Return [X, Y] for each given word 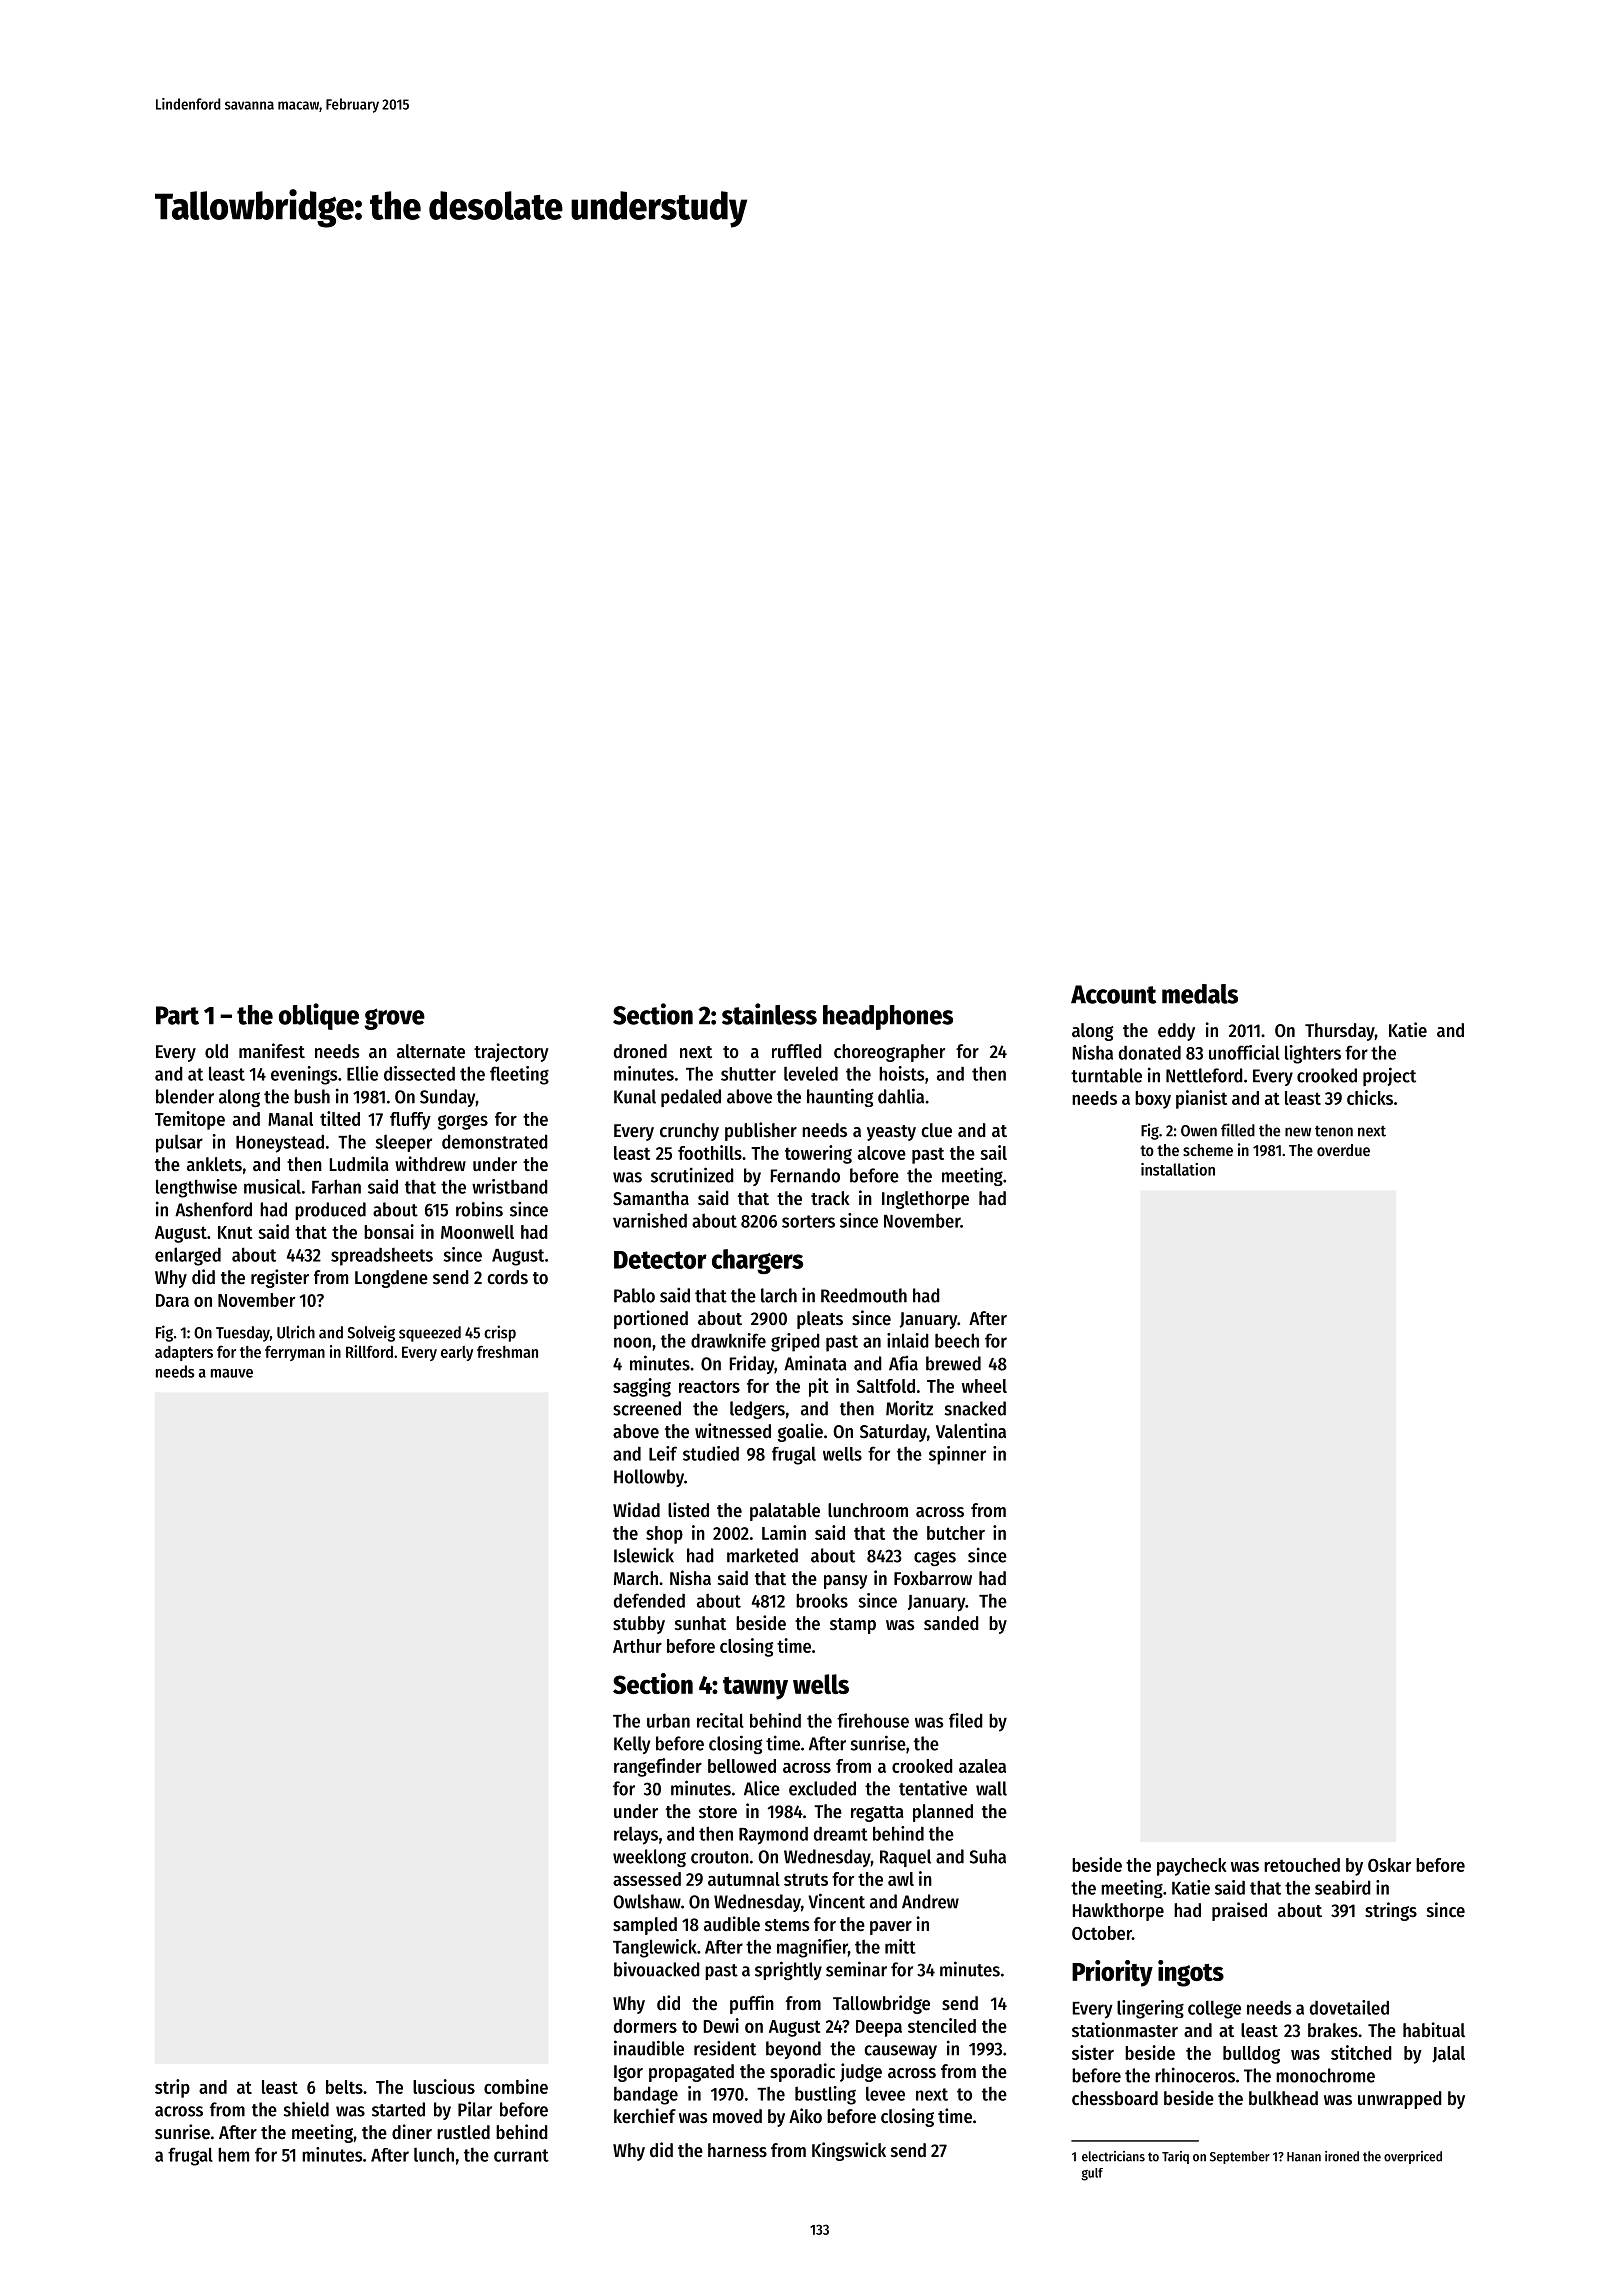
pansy [846, 1582]
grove [394, 1019]
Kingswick [849, 2151]
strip [172, 2088]
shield [306, 2109]
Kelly [632, 1745]
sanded [951, 1623]
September [1240, 2157]
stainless [769, 1014]
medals [1200, 994]
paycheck [1192, 1867]
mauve [232, 1373]
